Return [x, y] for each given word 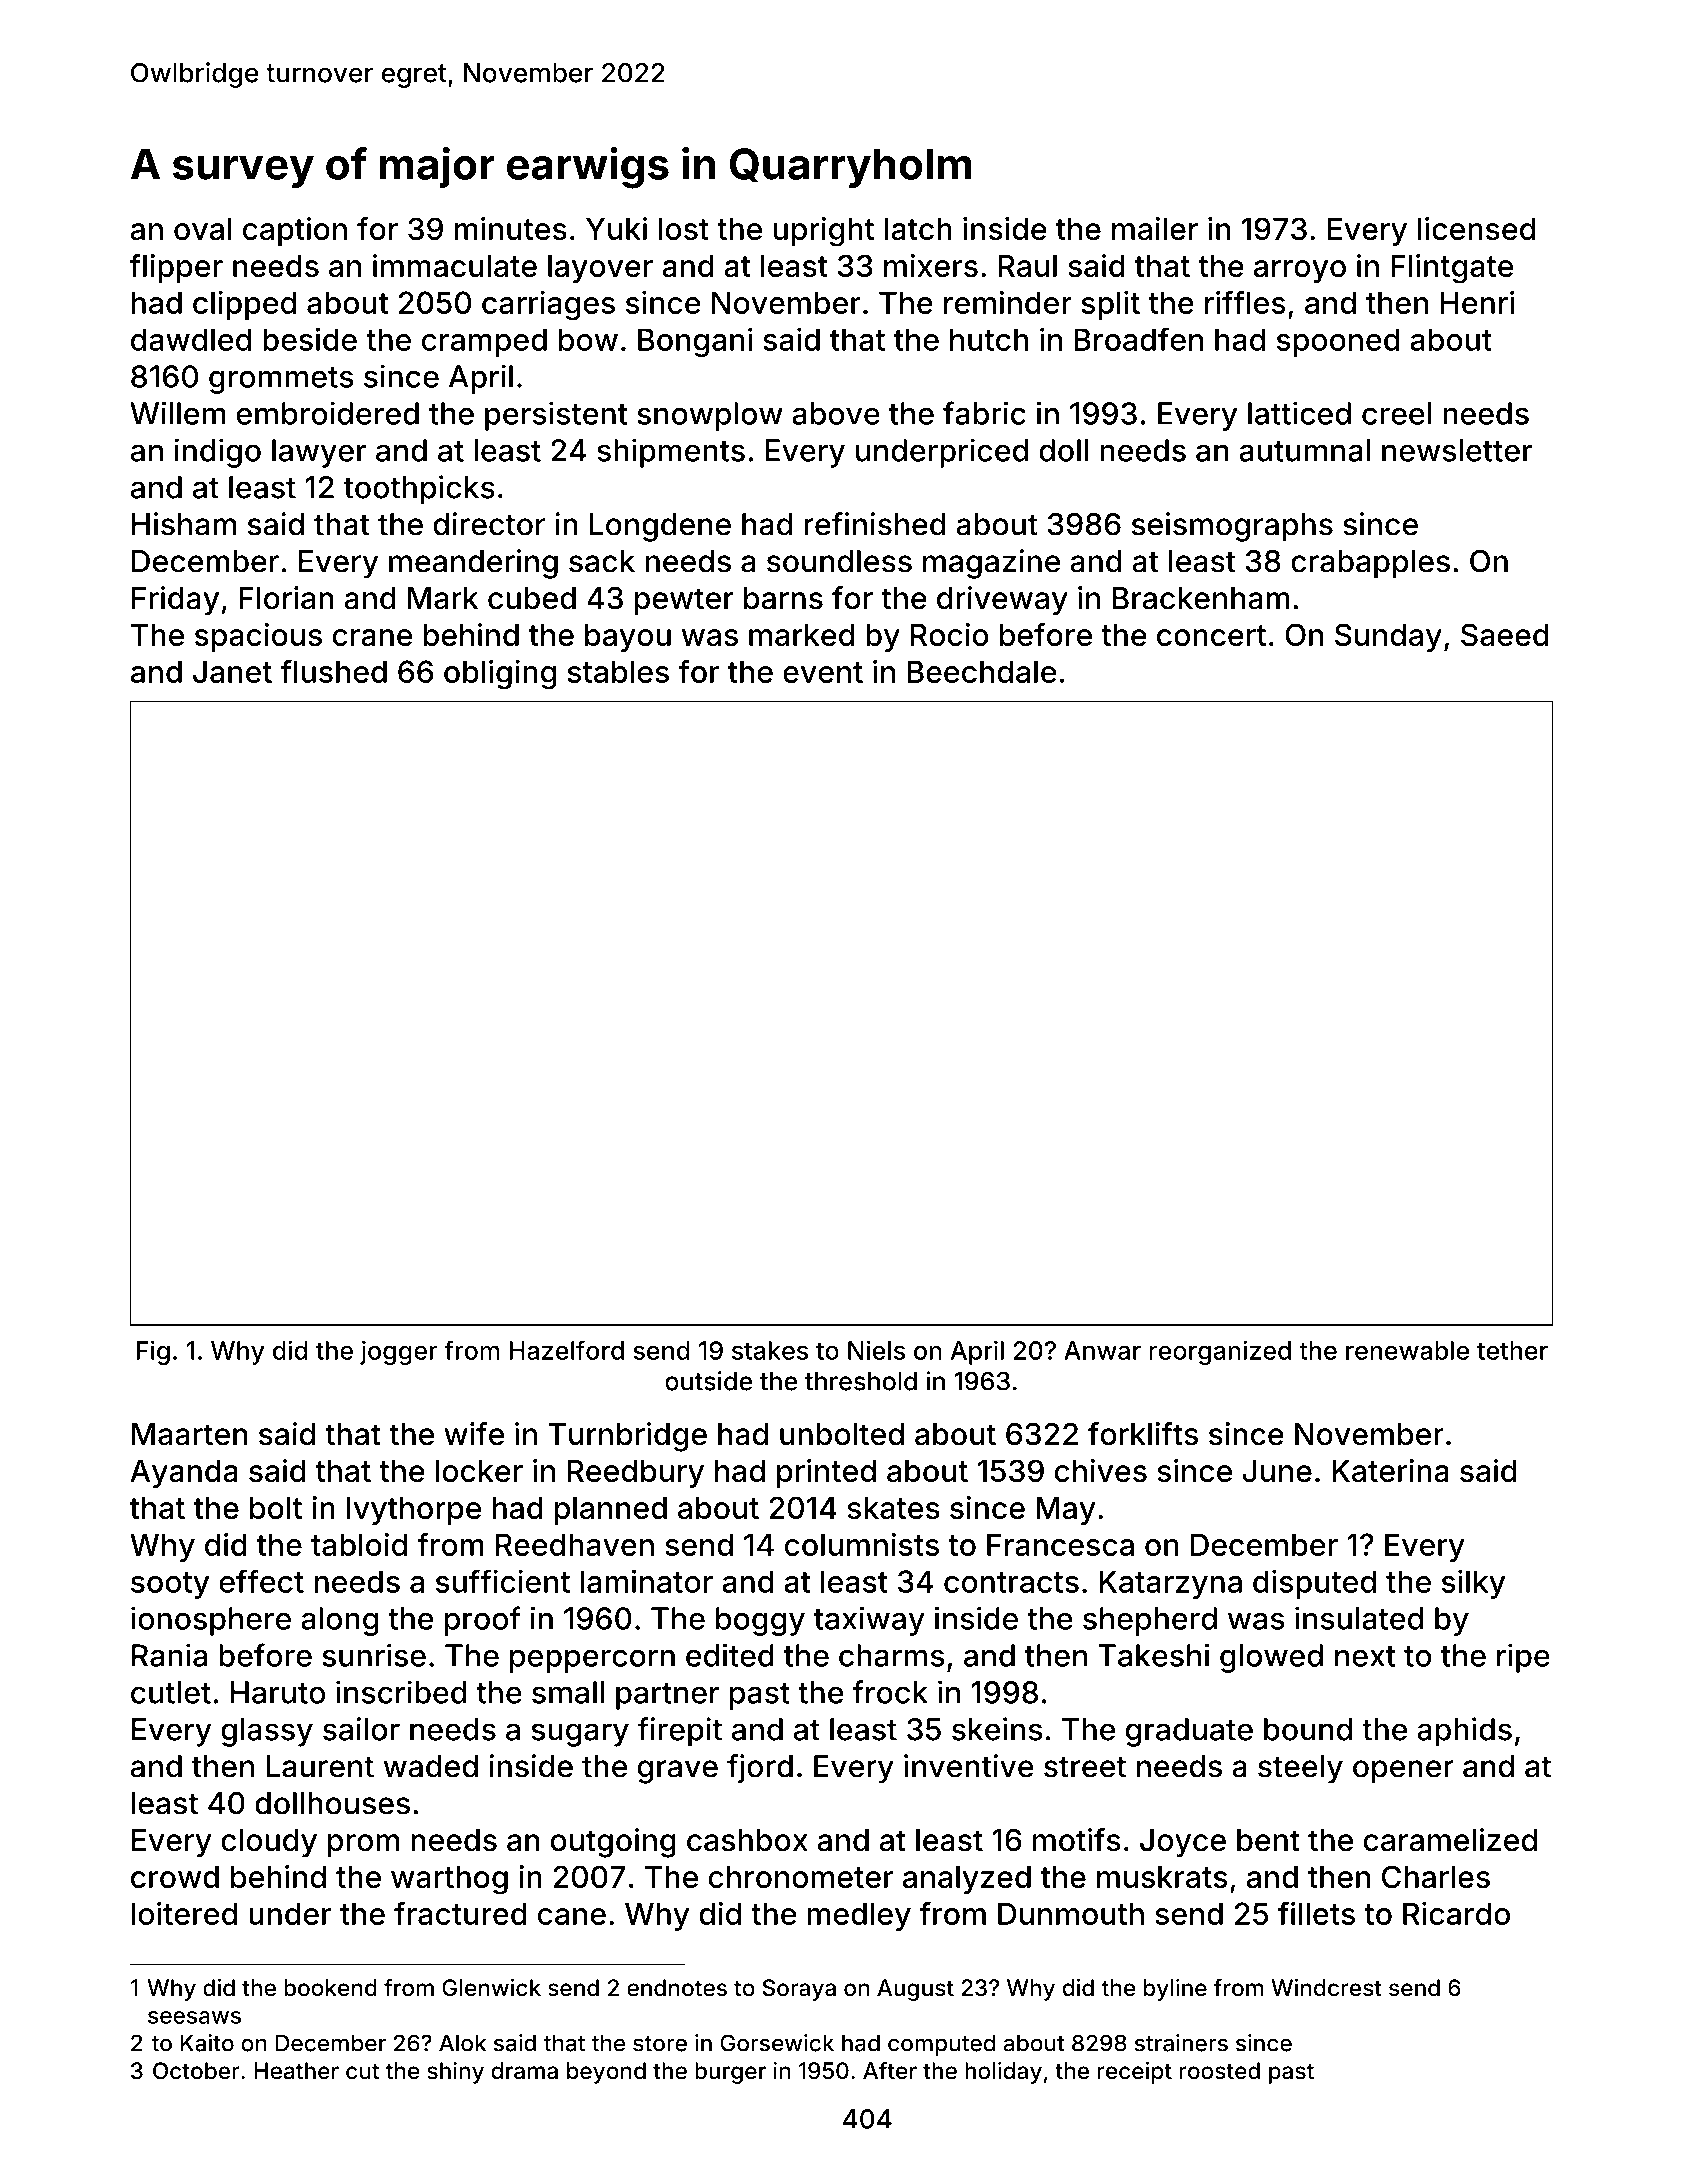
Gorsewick [777, 2043]
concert [1211, 635]
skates [894, 1508]
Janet [232, 671]
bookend [330, 1988]
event [823, 672]
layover [600, 269]
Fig [153, 1352]
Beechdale [981, 671]
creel [1396, 413]
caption [295, 231]
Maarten [190, 1434]
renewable [1407, 1350]
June [1277, 1471]
